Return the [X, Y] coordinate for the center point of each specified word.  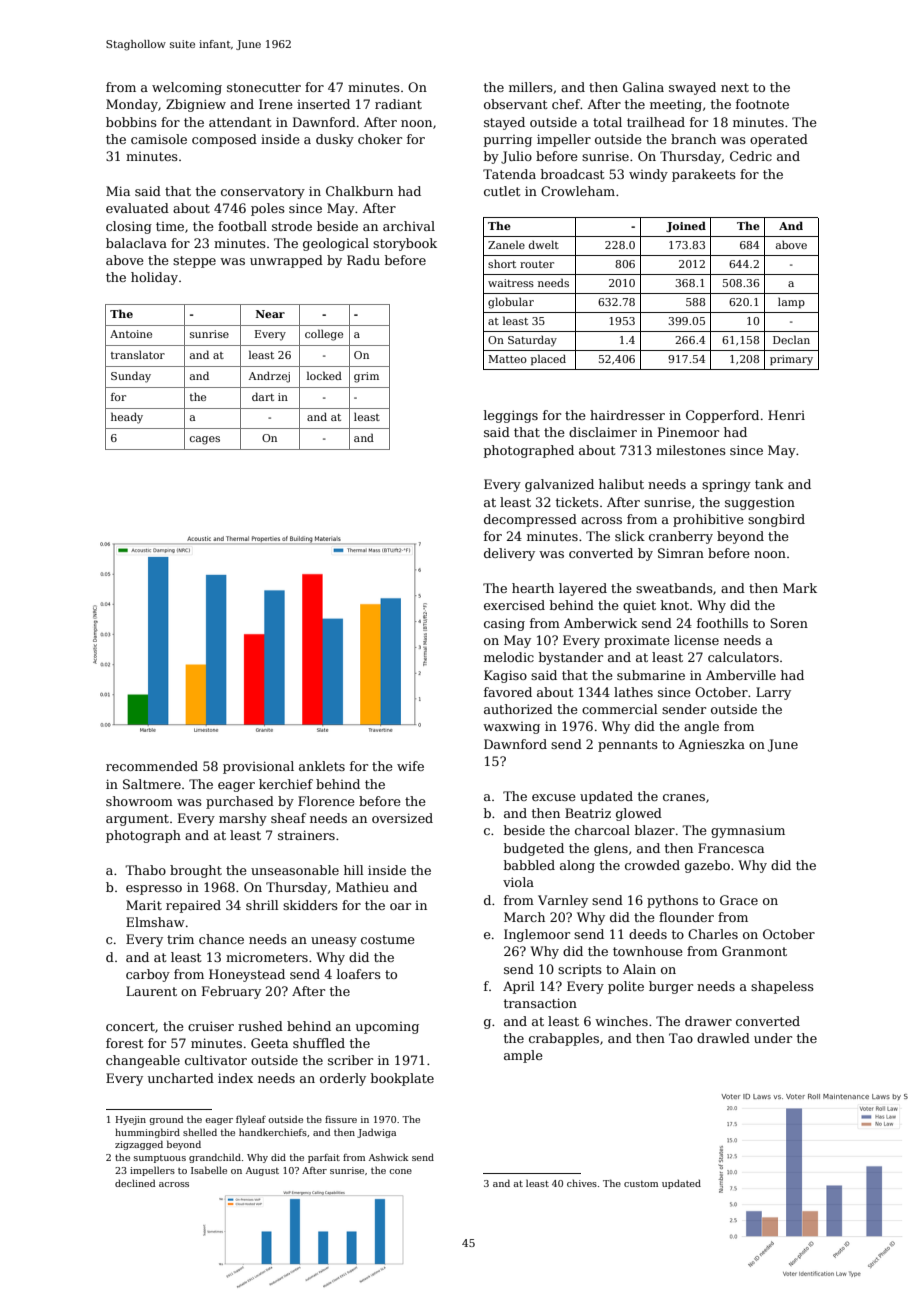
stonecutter [264, 87]
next [735, 87]
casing [504, 624]
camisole [159, 139]
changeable [143, 1061]
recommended [152, 766]
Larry [773, 693]
